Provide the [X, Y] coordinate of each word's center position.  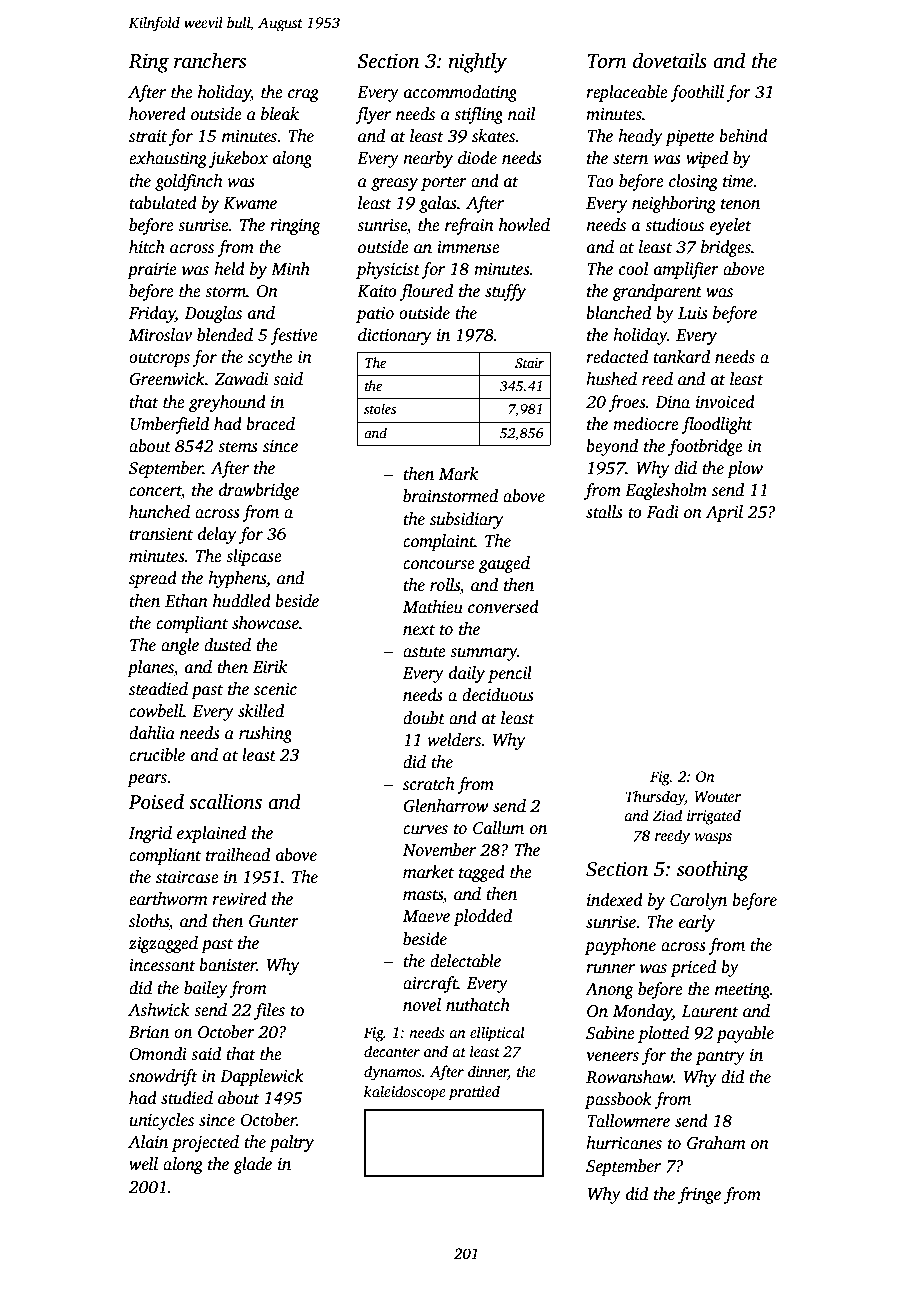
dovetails [670, 61]
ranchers [210, 61]
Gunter [274, 921]
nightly [478, 63]
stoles [380, 408]
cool [633, 269]
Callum [498, 828]
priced [693, 968]
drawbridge [259, 491]
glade [252, 1165]
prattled [474, 1093]
